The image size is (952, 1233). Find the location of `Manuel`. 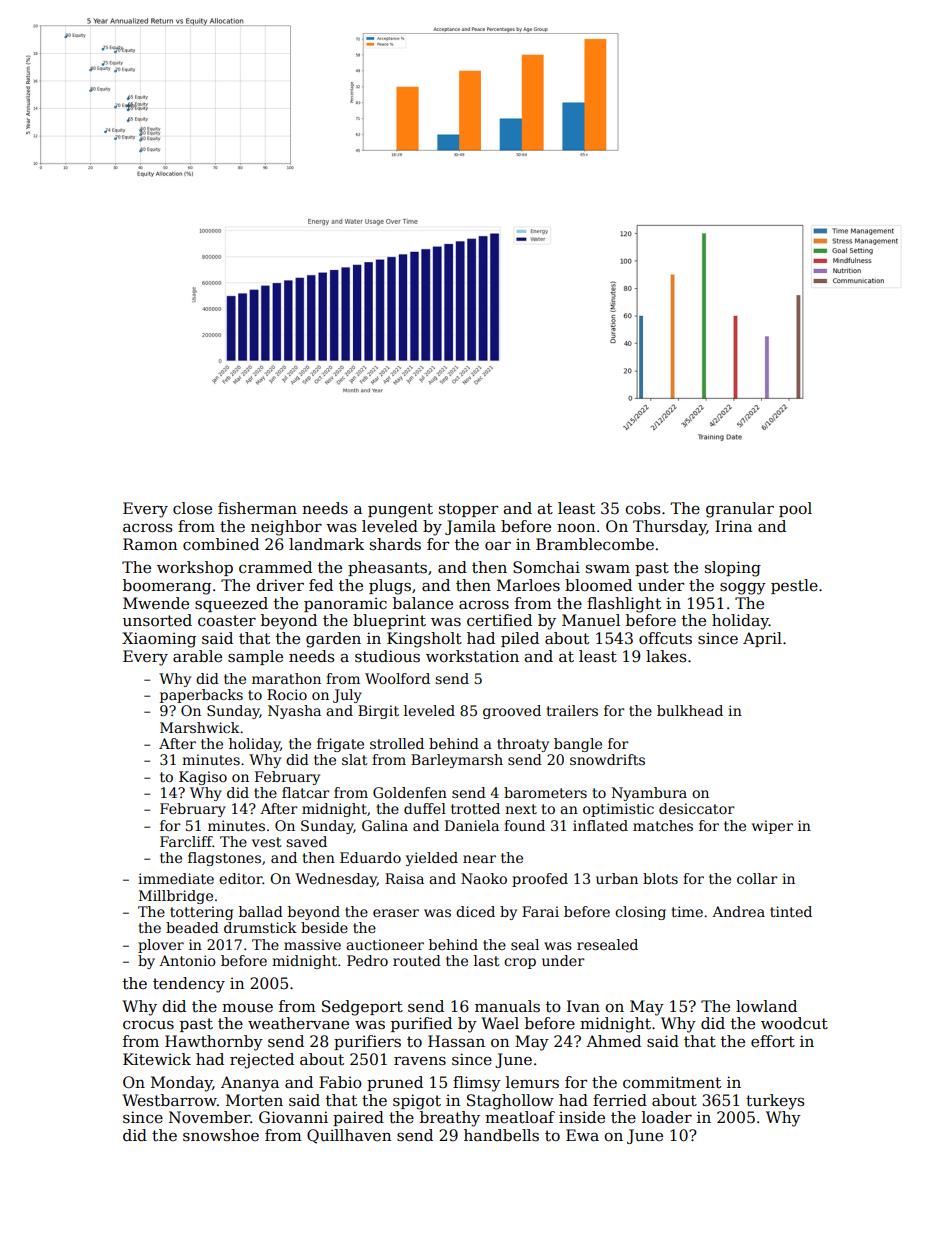

Manuel is located at coordinates (591, 620).
